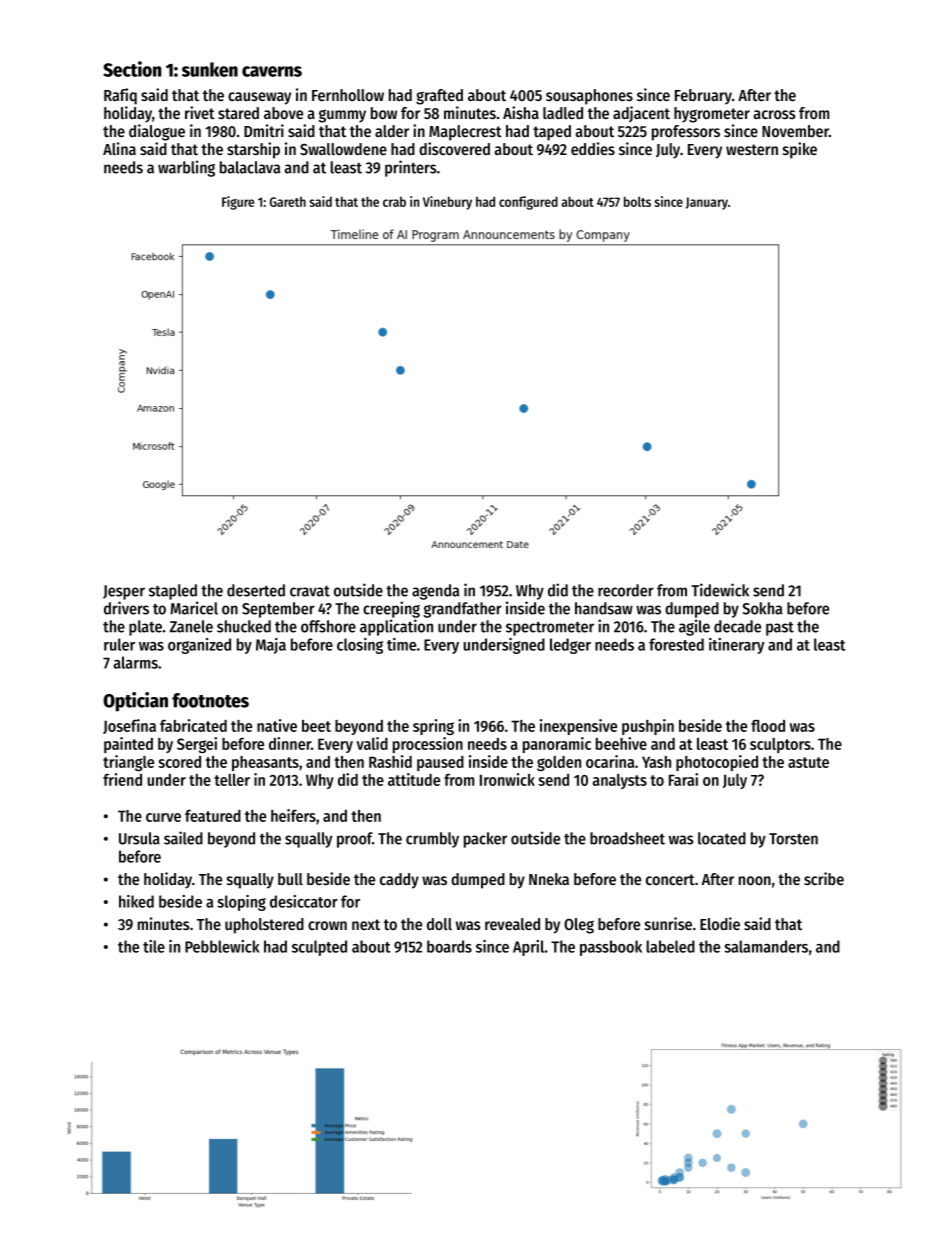 The width and height of the document is (952, 1233). Describe the element at coordinates (449, 946) in the document. I see `boards` at that location.
